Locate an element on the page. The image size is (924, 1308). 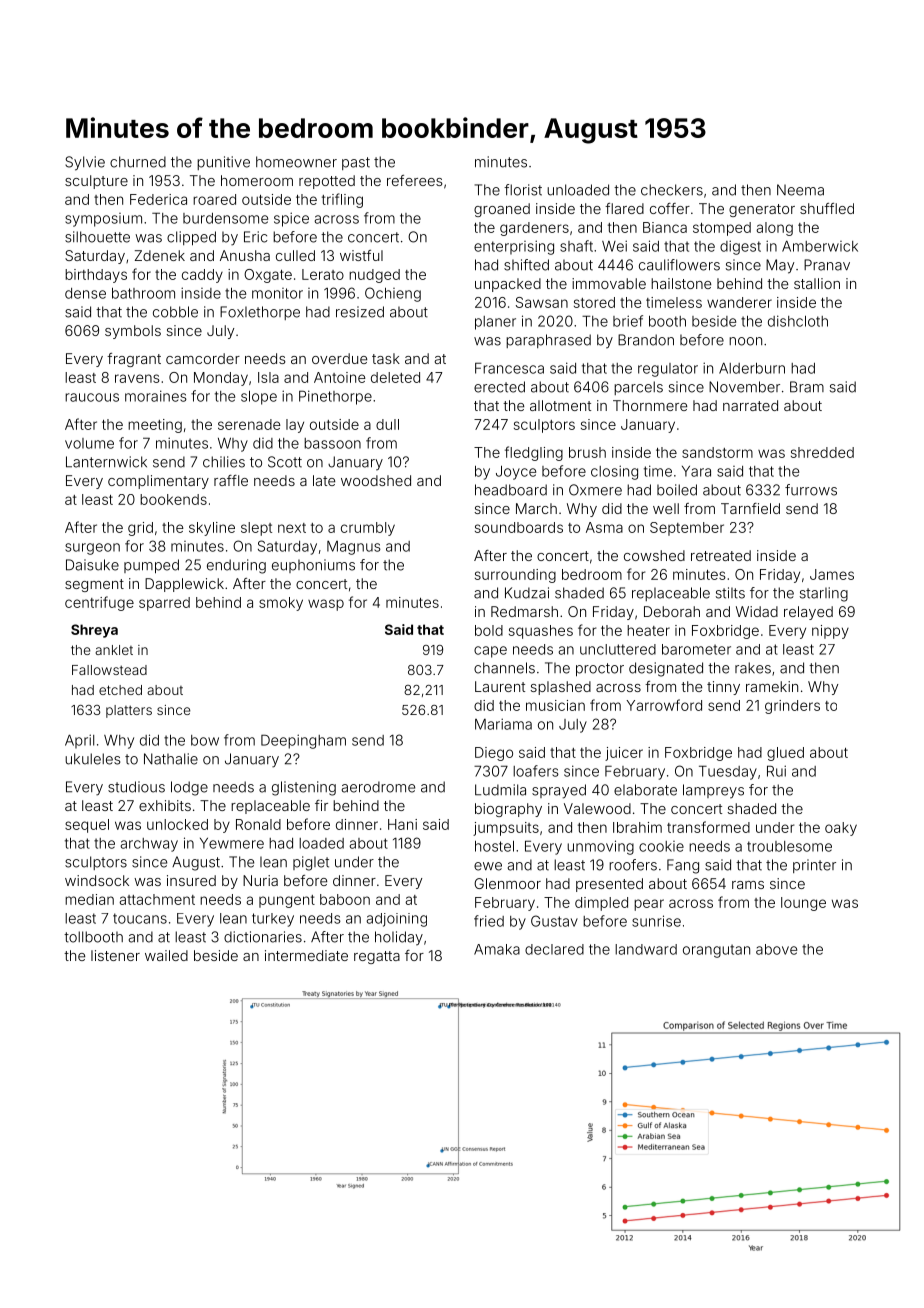
Sylvie is located at coordinates (85, 163).
